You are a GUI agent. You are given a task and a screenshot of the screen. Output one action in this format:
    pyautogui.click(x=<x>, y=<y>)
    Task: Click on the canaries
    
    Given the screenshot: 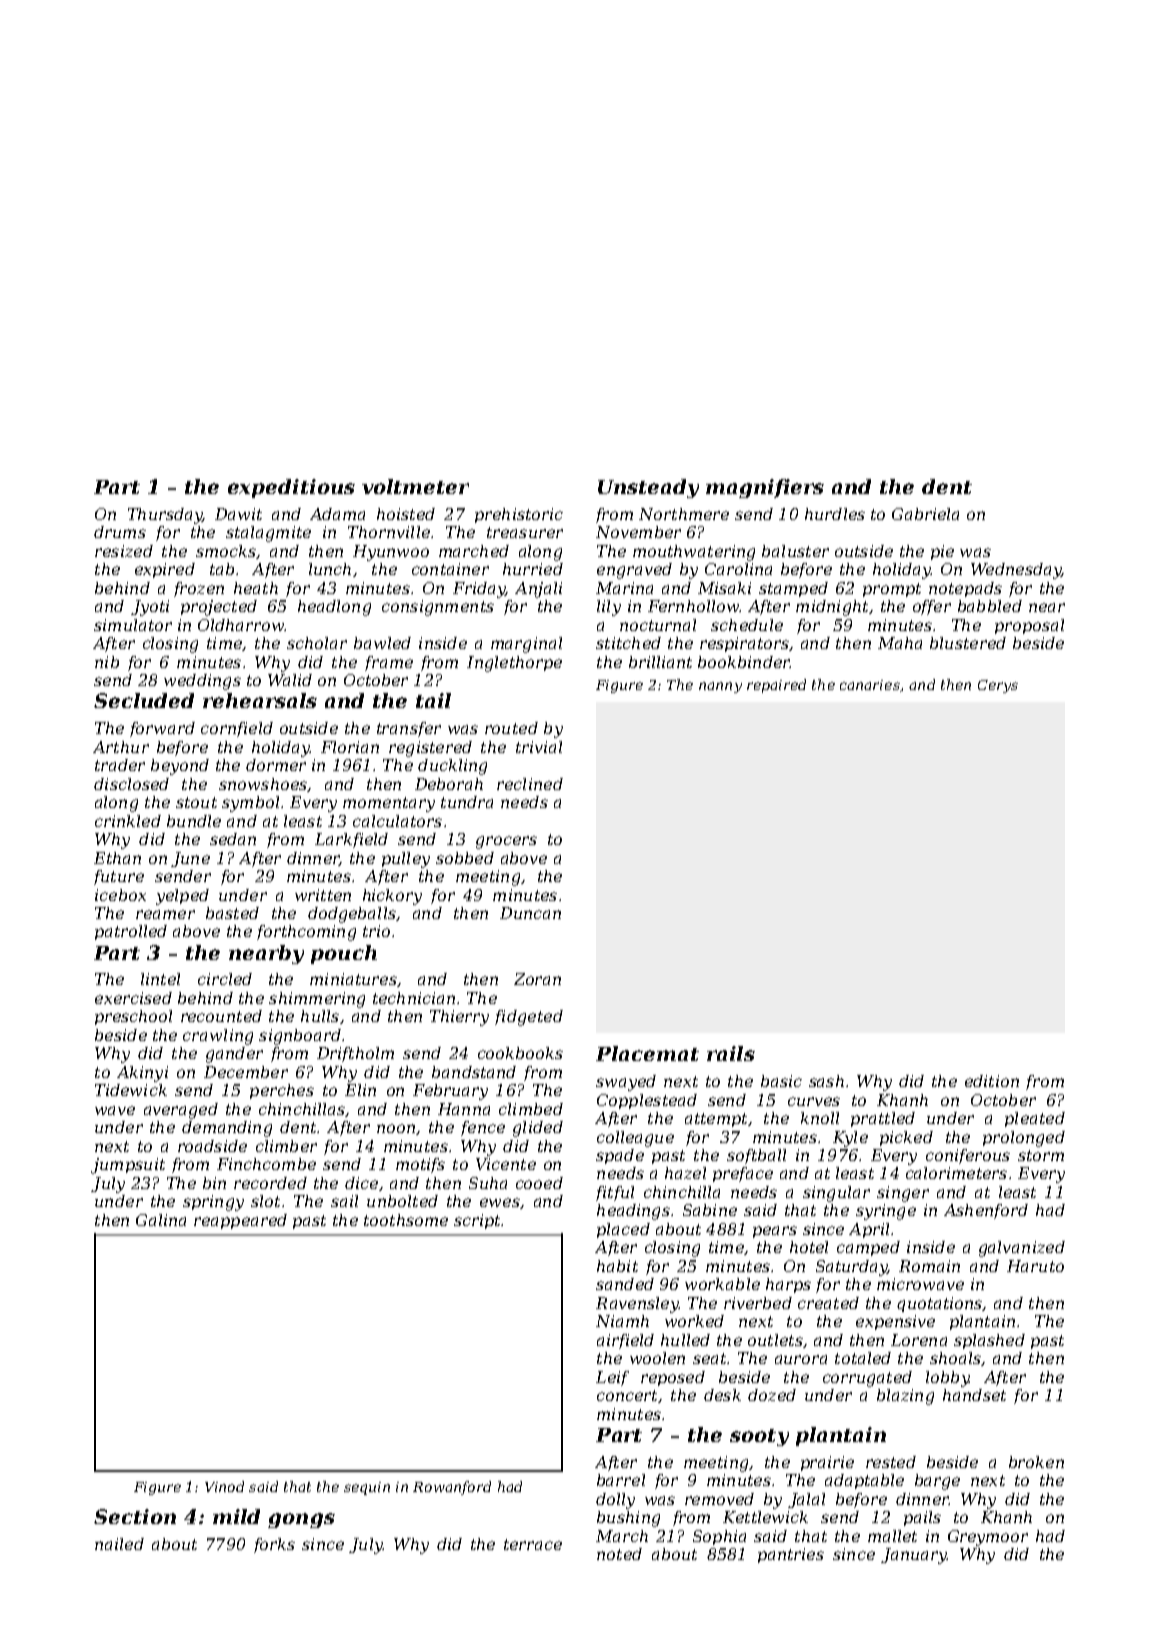 What is the action you would take?
    pyautogui.click(x=870, y=685)
